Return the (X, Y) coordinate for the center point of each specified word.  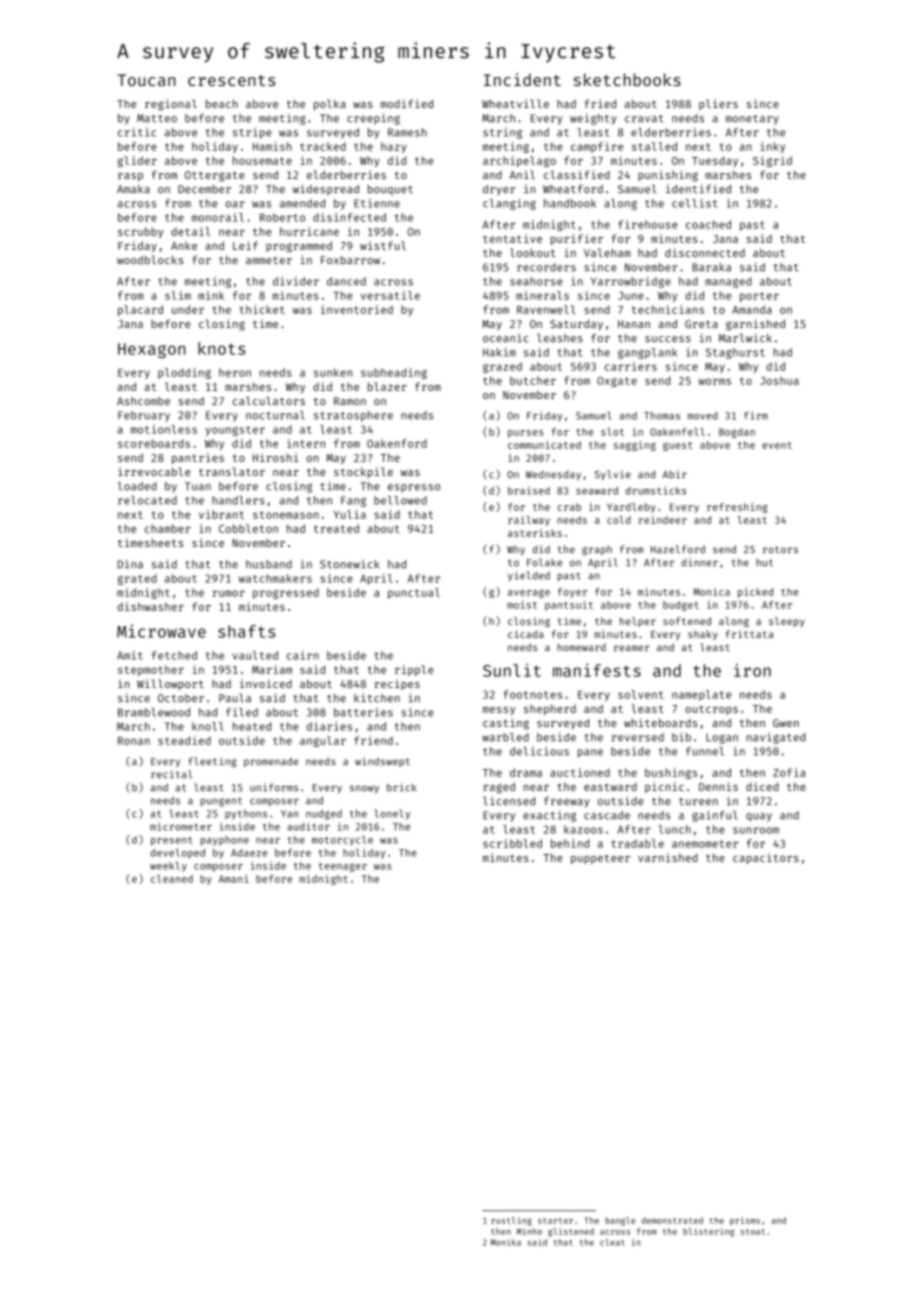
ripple (414, 670)
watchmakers (275, 578)
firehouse (647, 224)
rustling (511, 1221)
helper (638, 622)
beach (222, 103)
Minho (529, 1231)
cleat (612, 1242)
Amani (234, 878)
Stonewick (349, 564)
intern (306, 443)
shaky (703, 635)
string (502, 133)
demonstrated (672, 1220)
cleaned (172, 879)
